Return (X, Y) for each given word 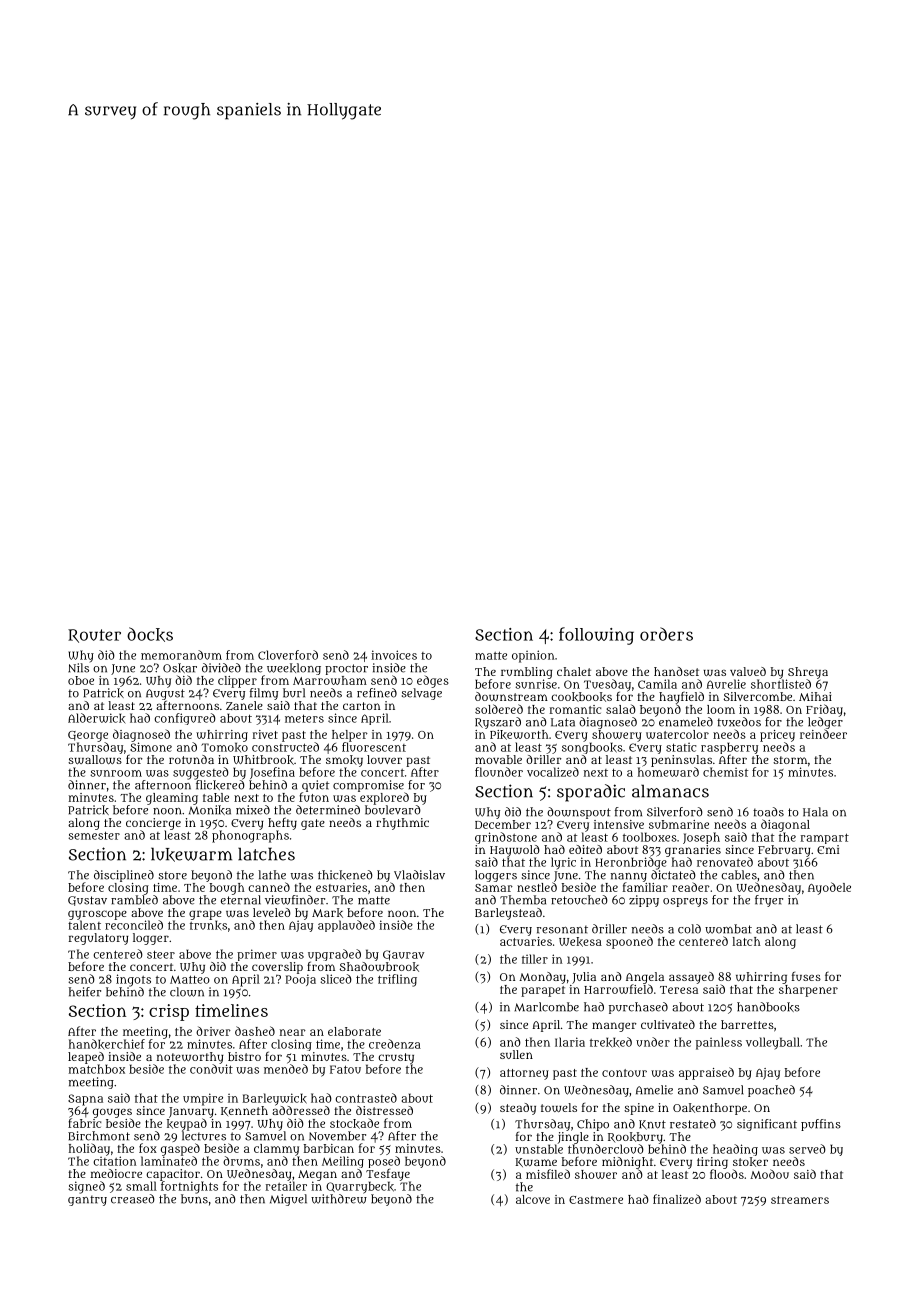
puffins (821, 1125)
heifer (85, 992)
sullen (516, 1054)
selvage (422, 694)
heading (735, 1150)
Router (94, 636)
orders (666, 634)
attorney (524, 1074)
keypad (187, 1124)
